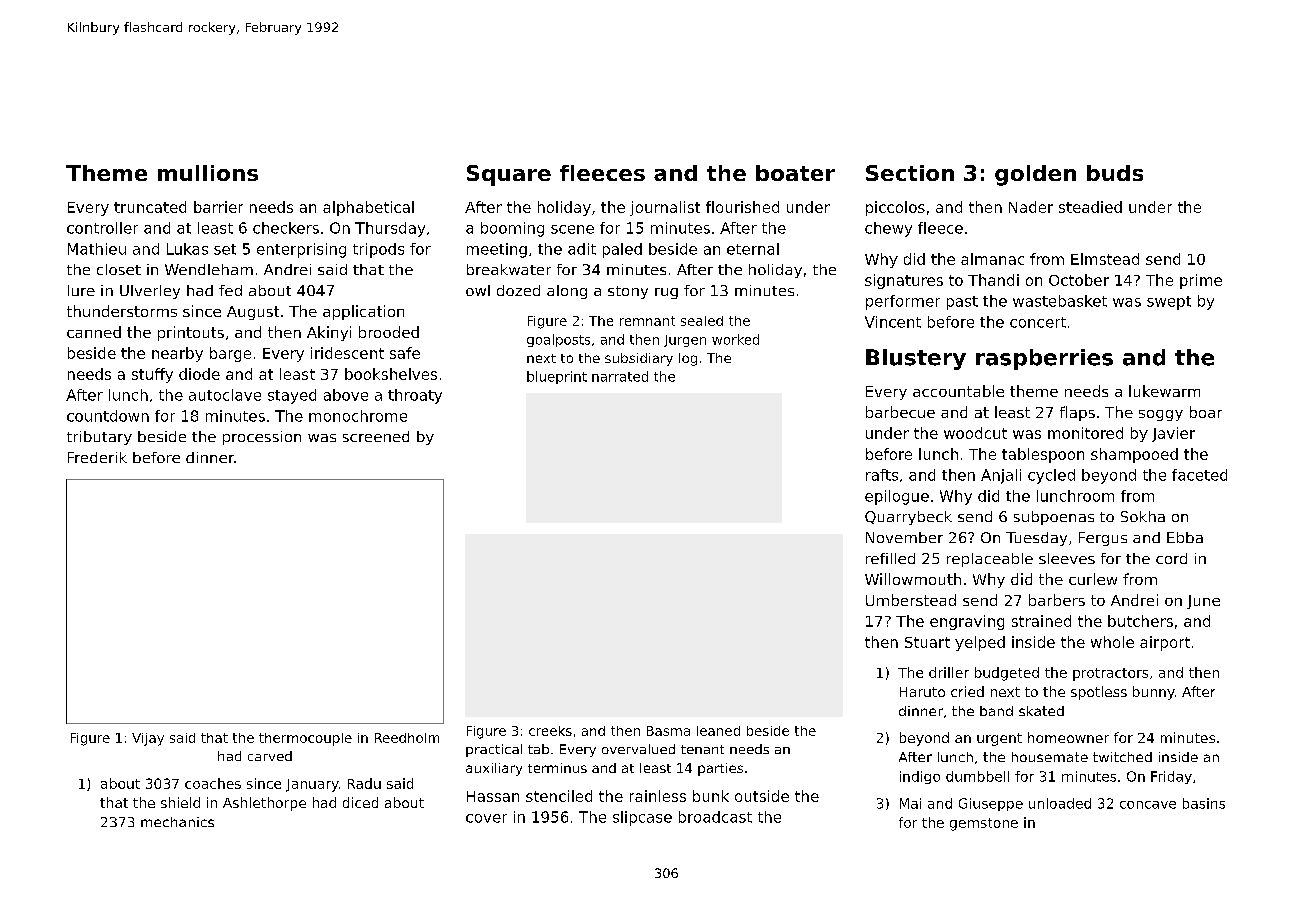 Image resolution: width=1308 pixels, height=924 pixels. Describe the element at coordinates (1115, 173) in the image. I see `buds` at that location.
